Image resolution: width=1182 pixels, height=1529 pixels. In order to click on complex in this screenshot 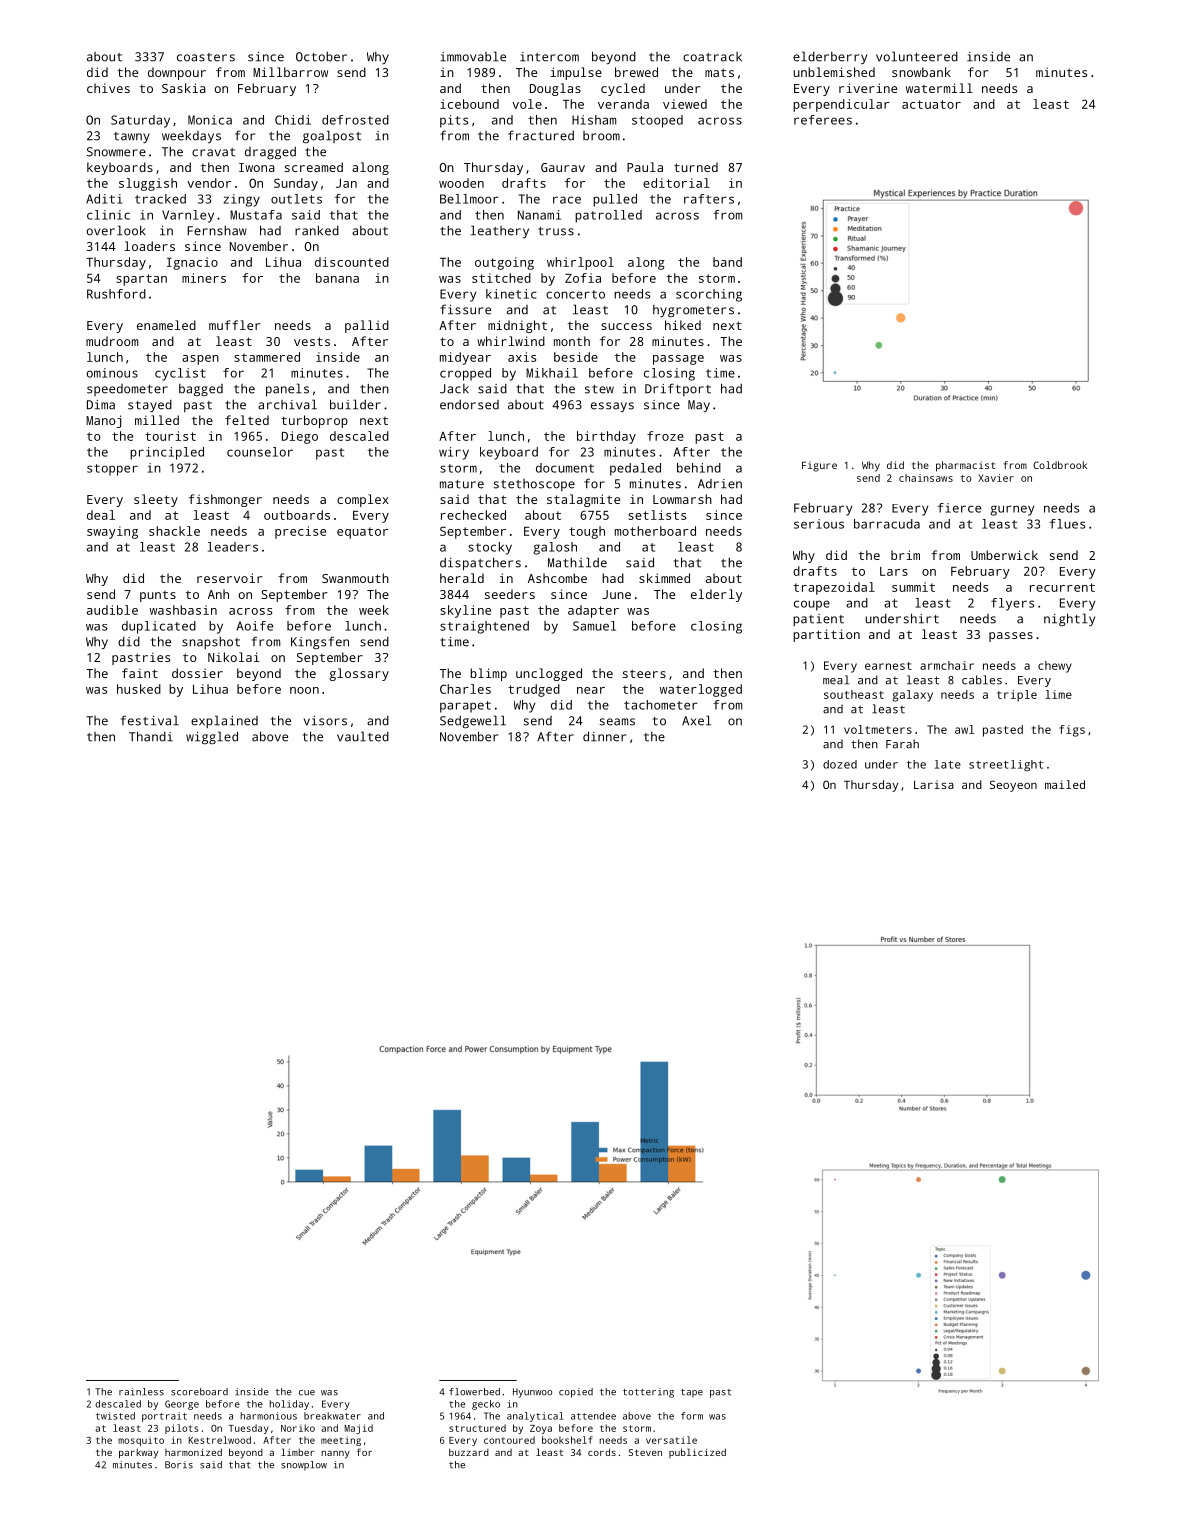, I will do `click(363, 500)`.
